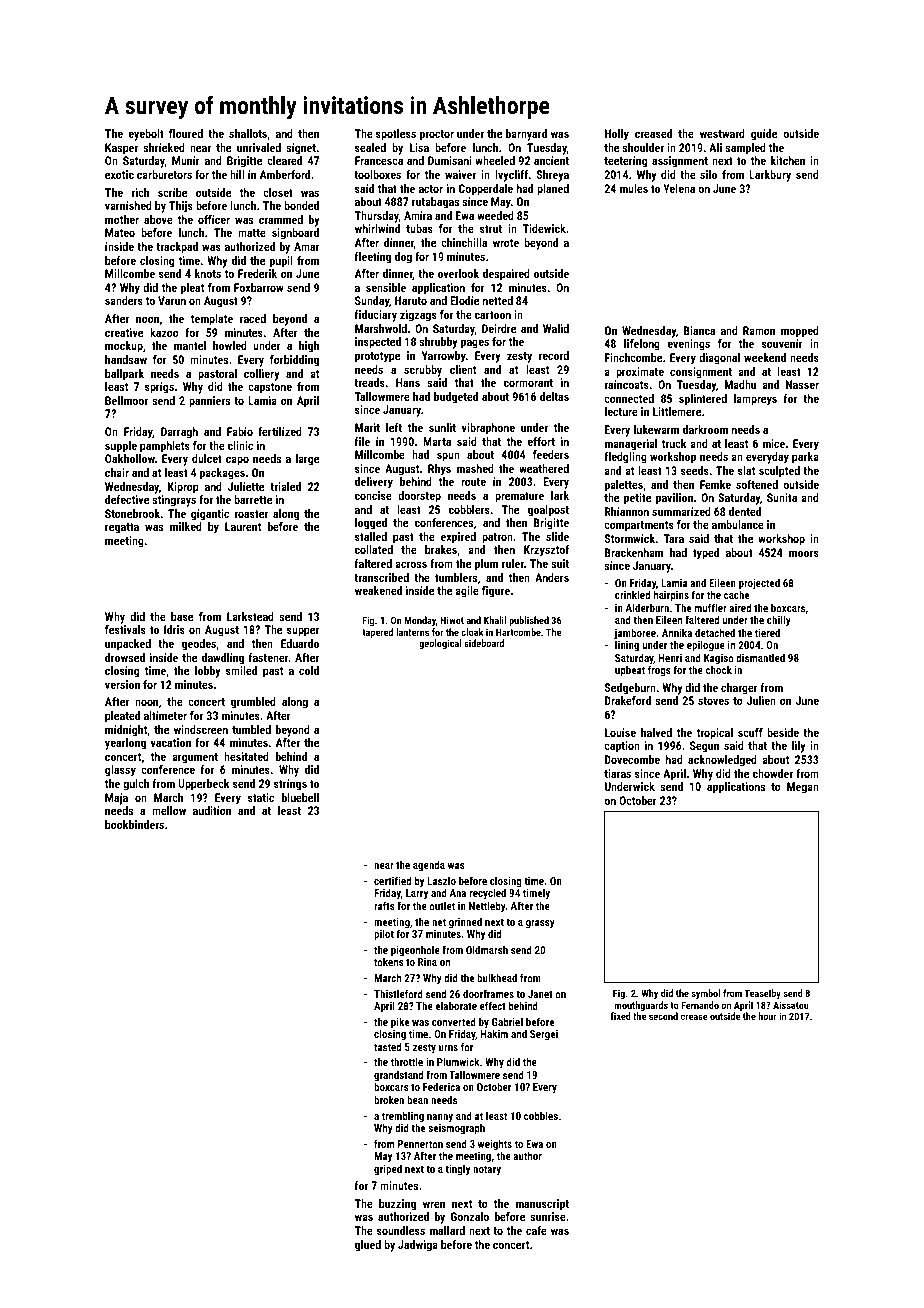 This page has width=924, height=1308. Describe the element at coordinates (440, 644) in the page. I see `geological` at that location.
